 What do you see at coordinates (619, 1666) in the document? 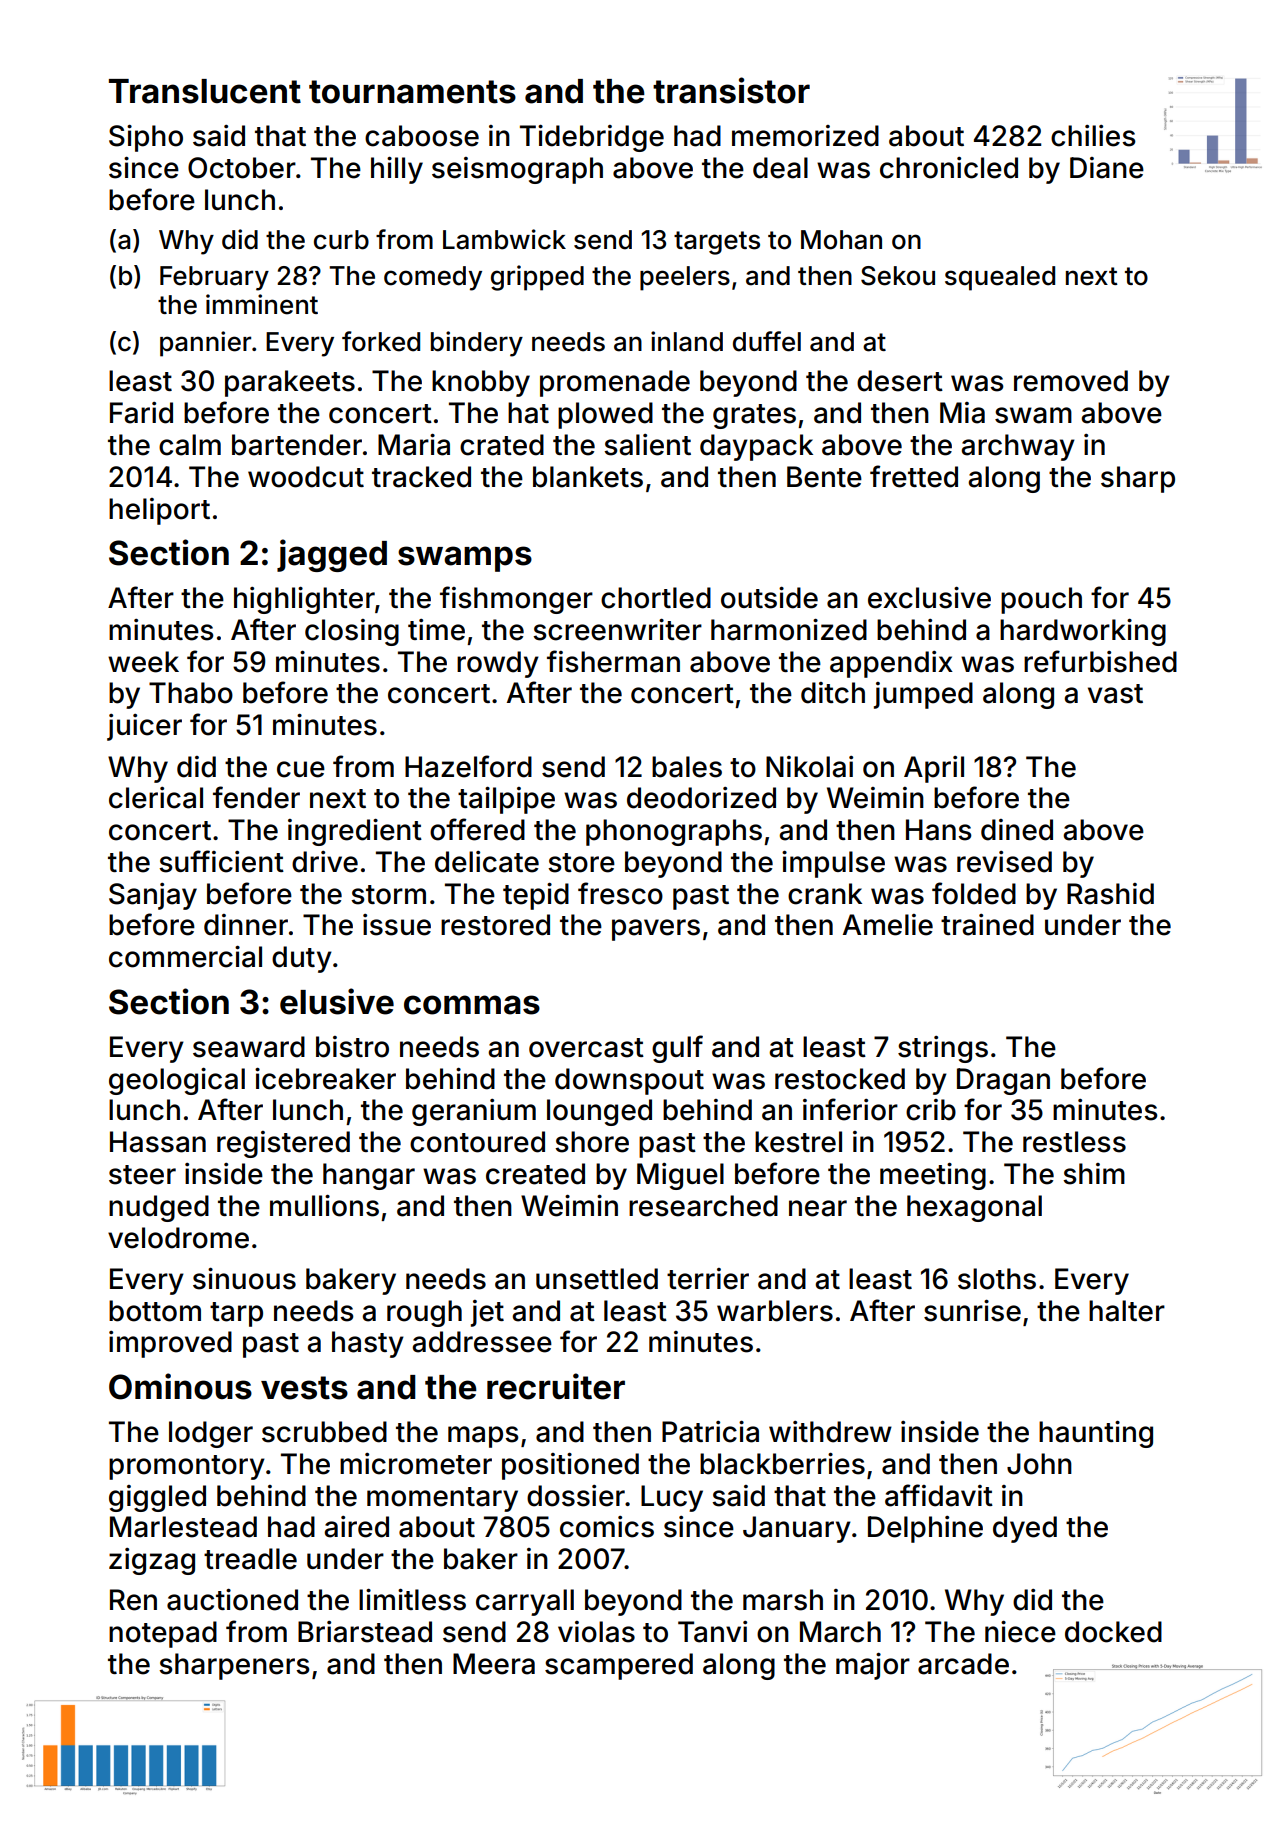
I see `scampered` at bounding box center [619, 1666].
